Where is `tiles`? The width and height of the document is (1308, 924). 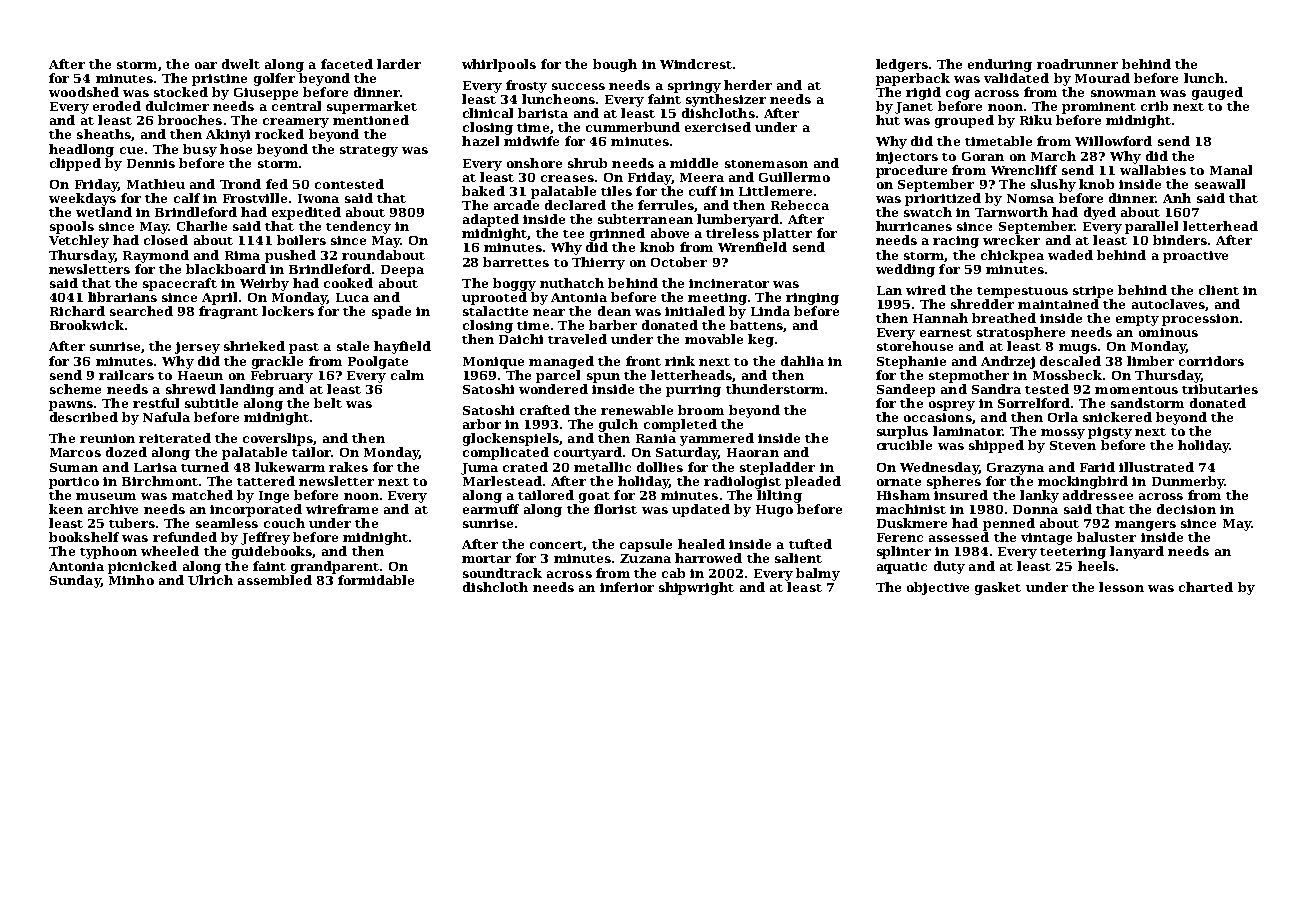 tiles is located at coordinates (616, 191).
